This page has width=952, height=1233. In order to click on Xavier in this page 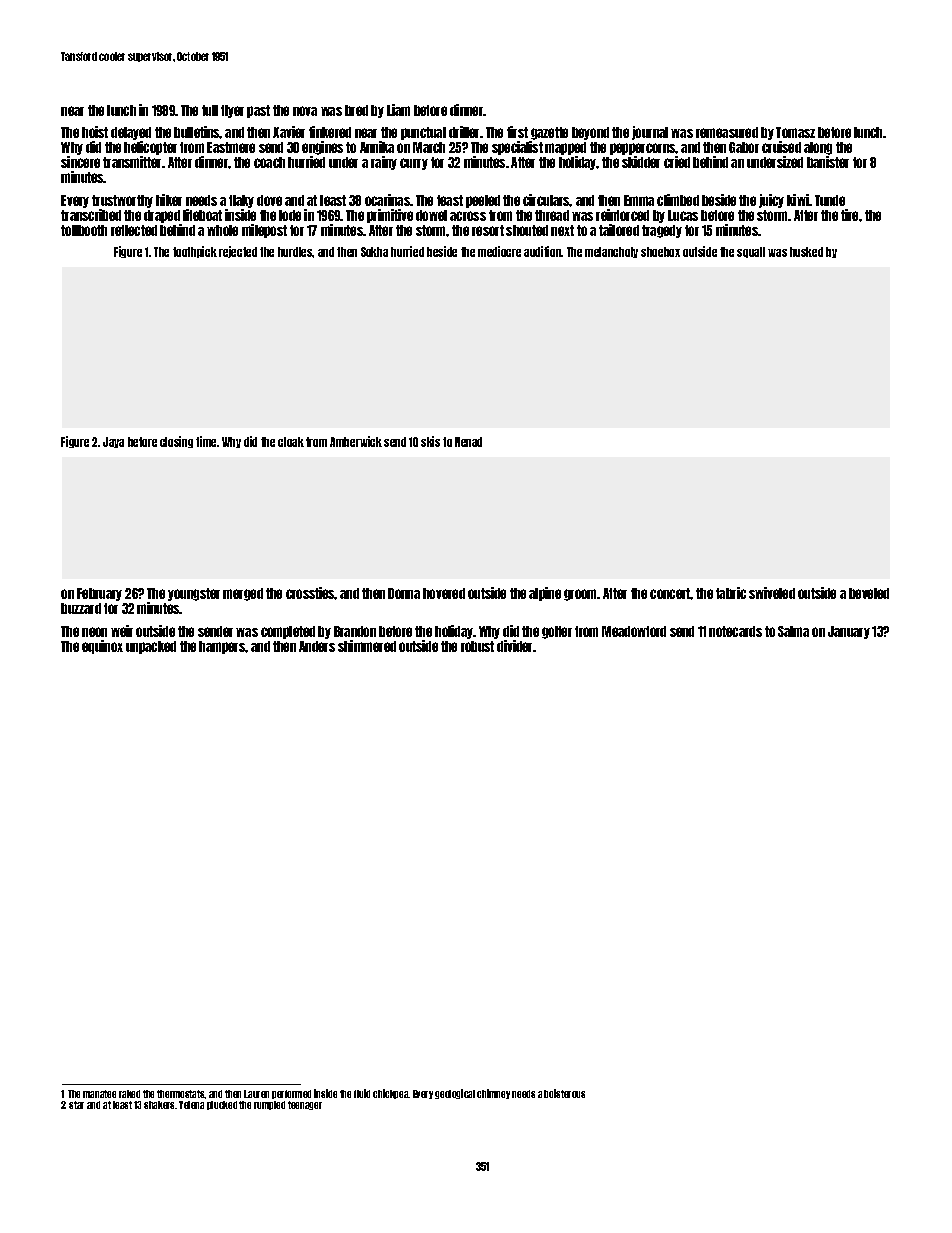, I will do `click(289, 132)`.
